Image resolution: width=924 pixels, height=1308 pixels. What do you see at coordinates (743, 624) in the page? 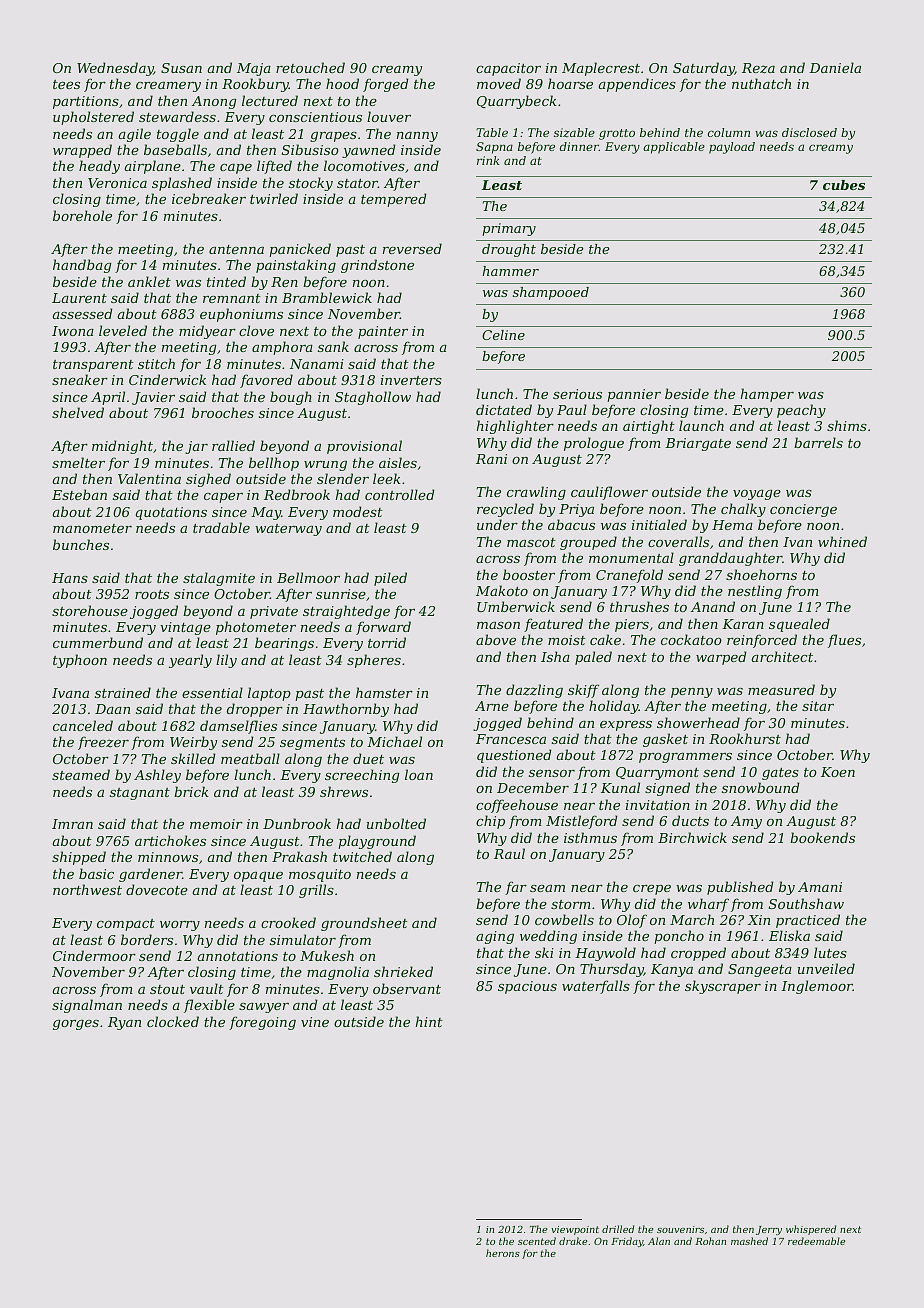
I see `Karan` at bounding box center [743, 624].
